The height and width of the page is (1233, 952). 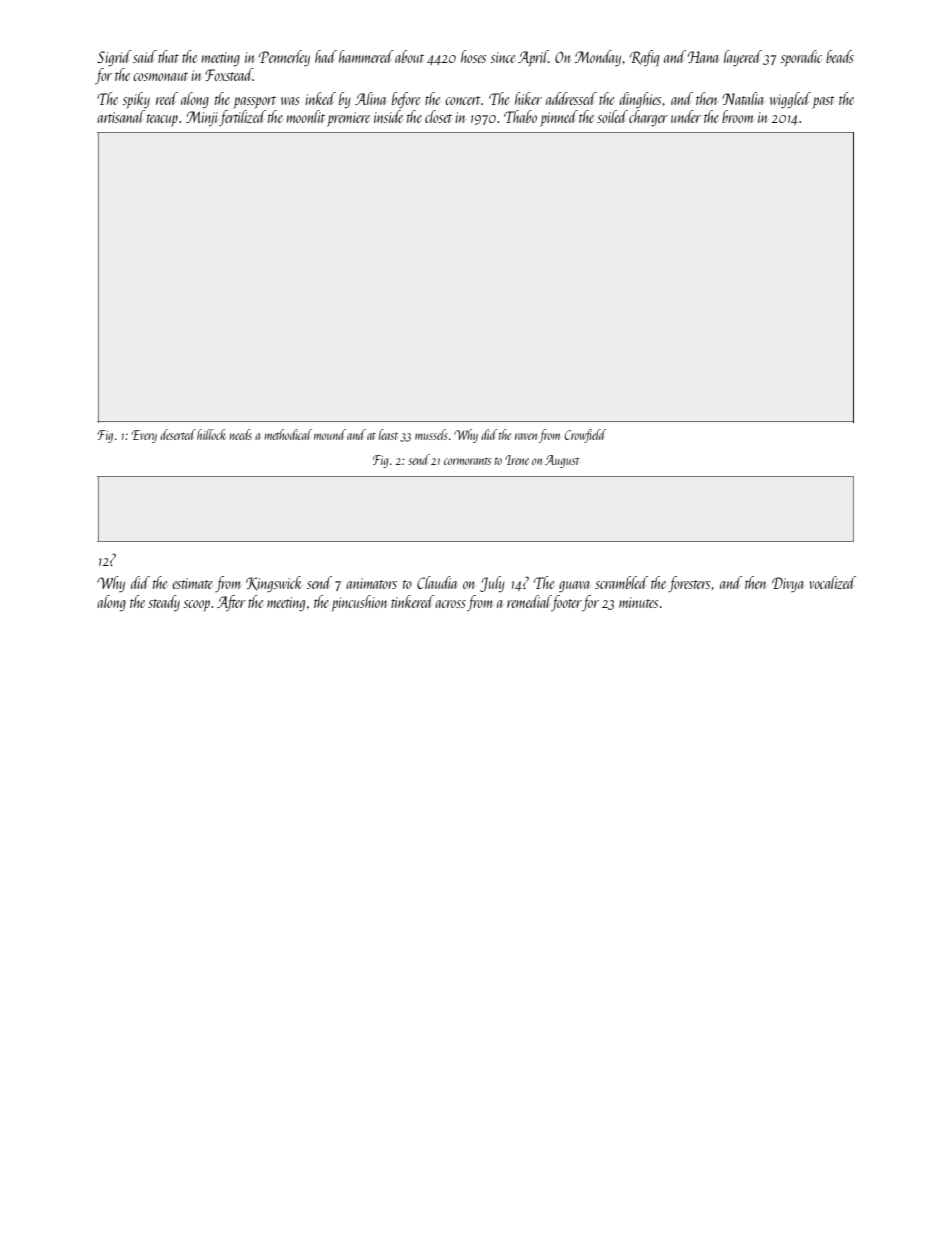 What do you see at coordinates (473, 56) in the page?
I see `hoses` at bounding box center [473, 56].
